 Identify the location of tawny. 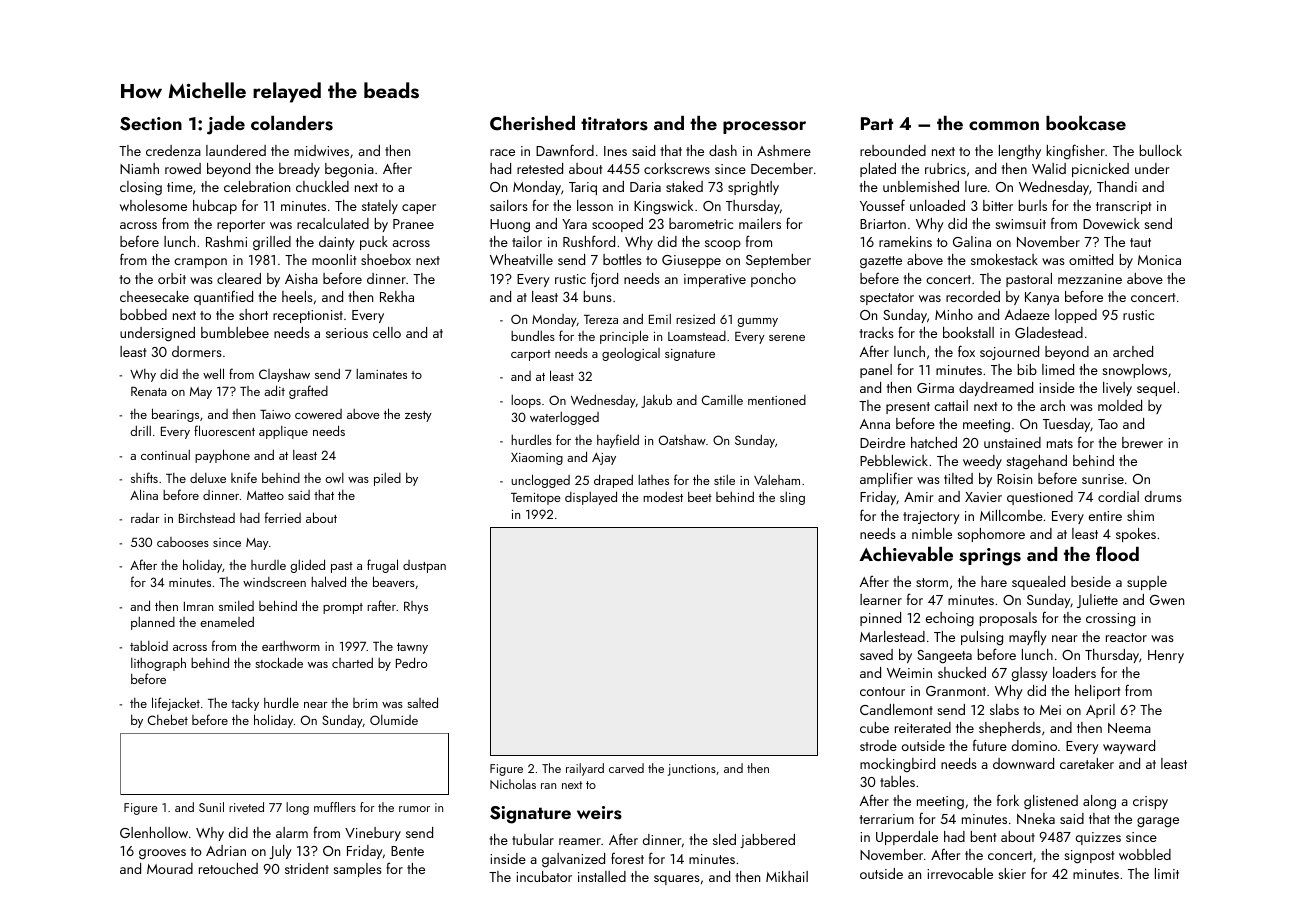
(412, 648).
